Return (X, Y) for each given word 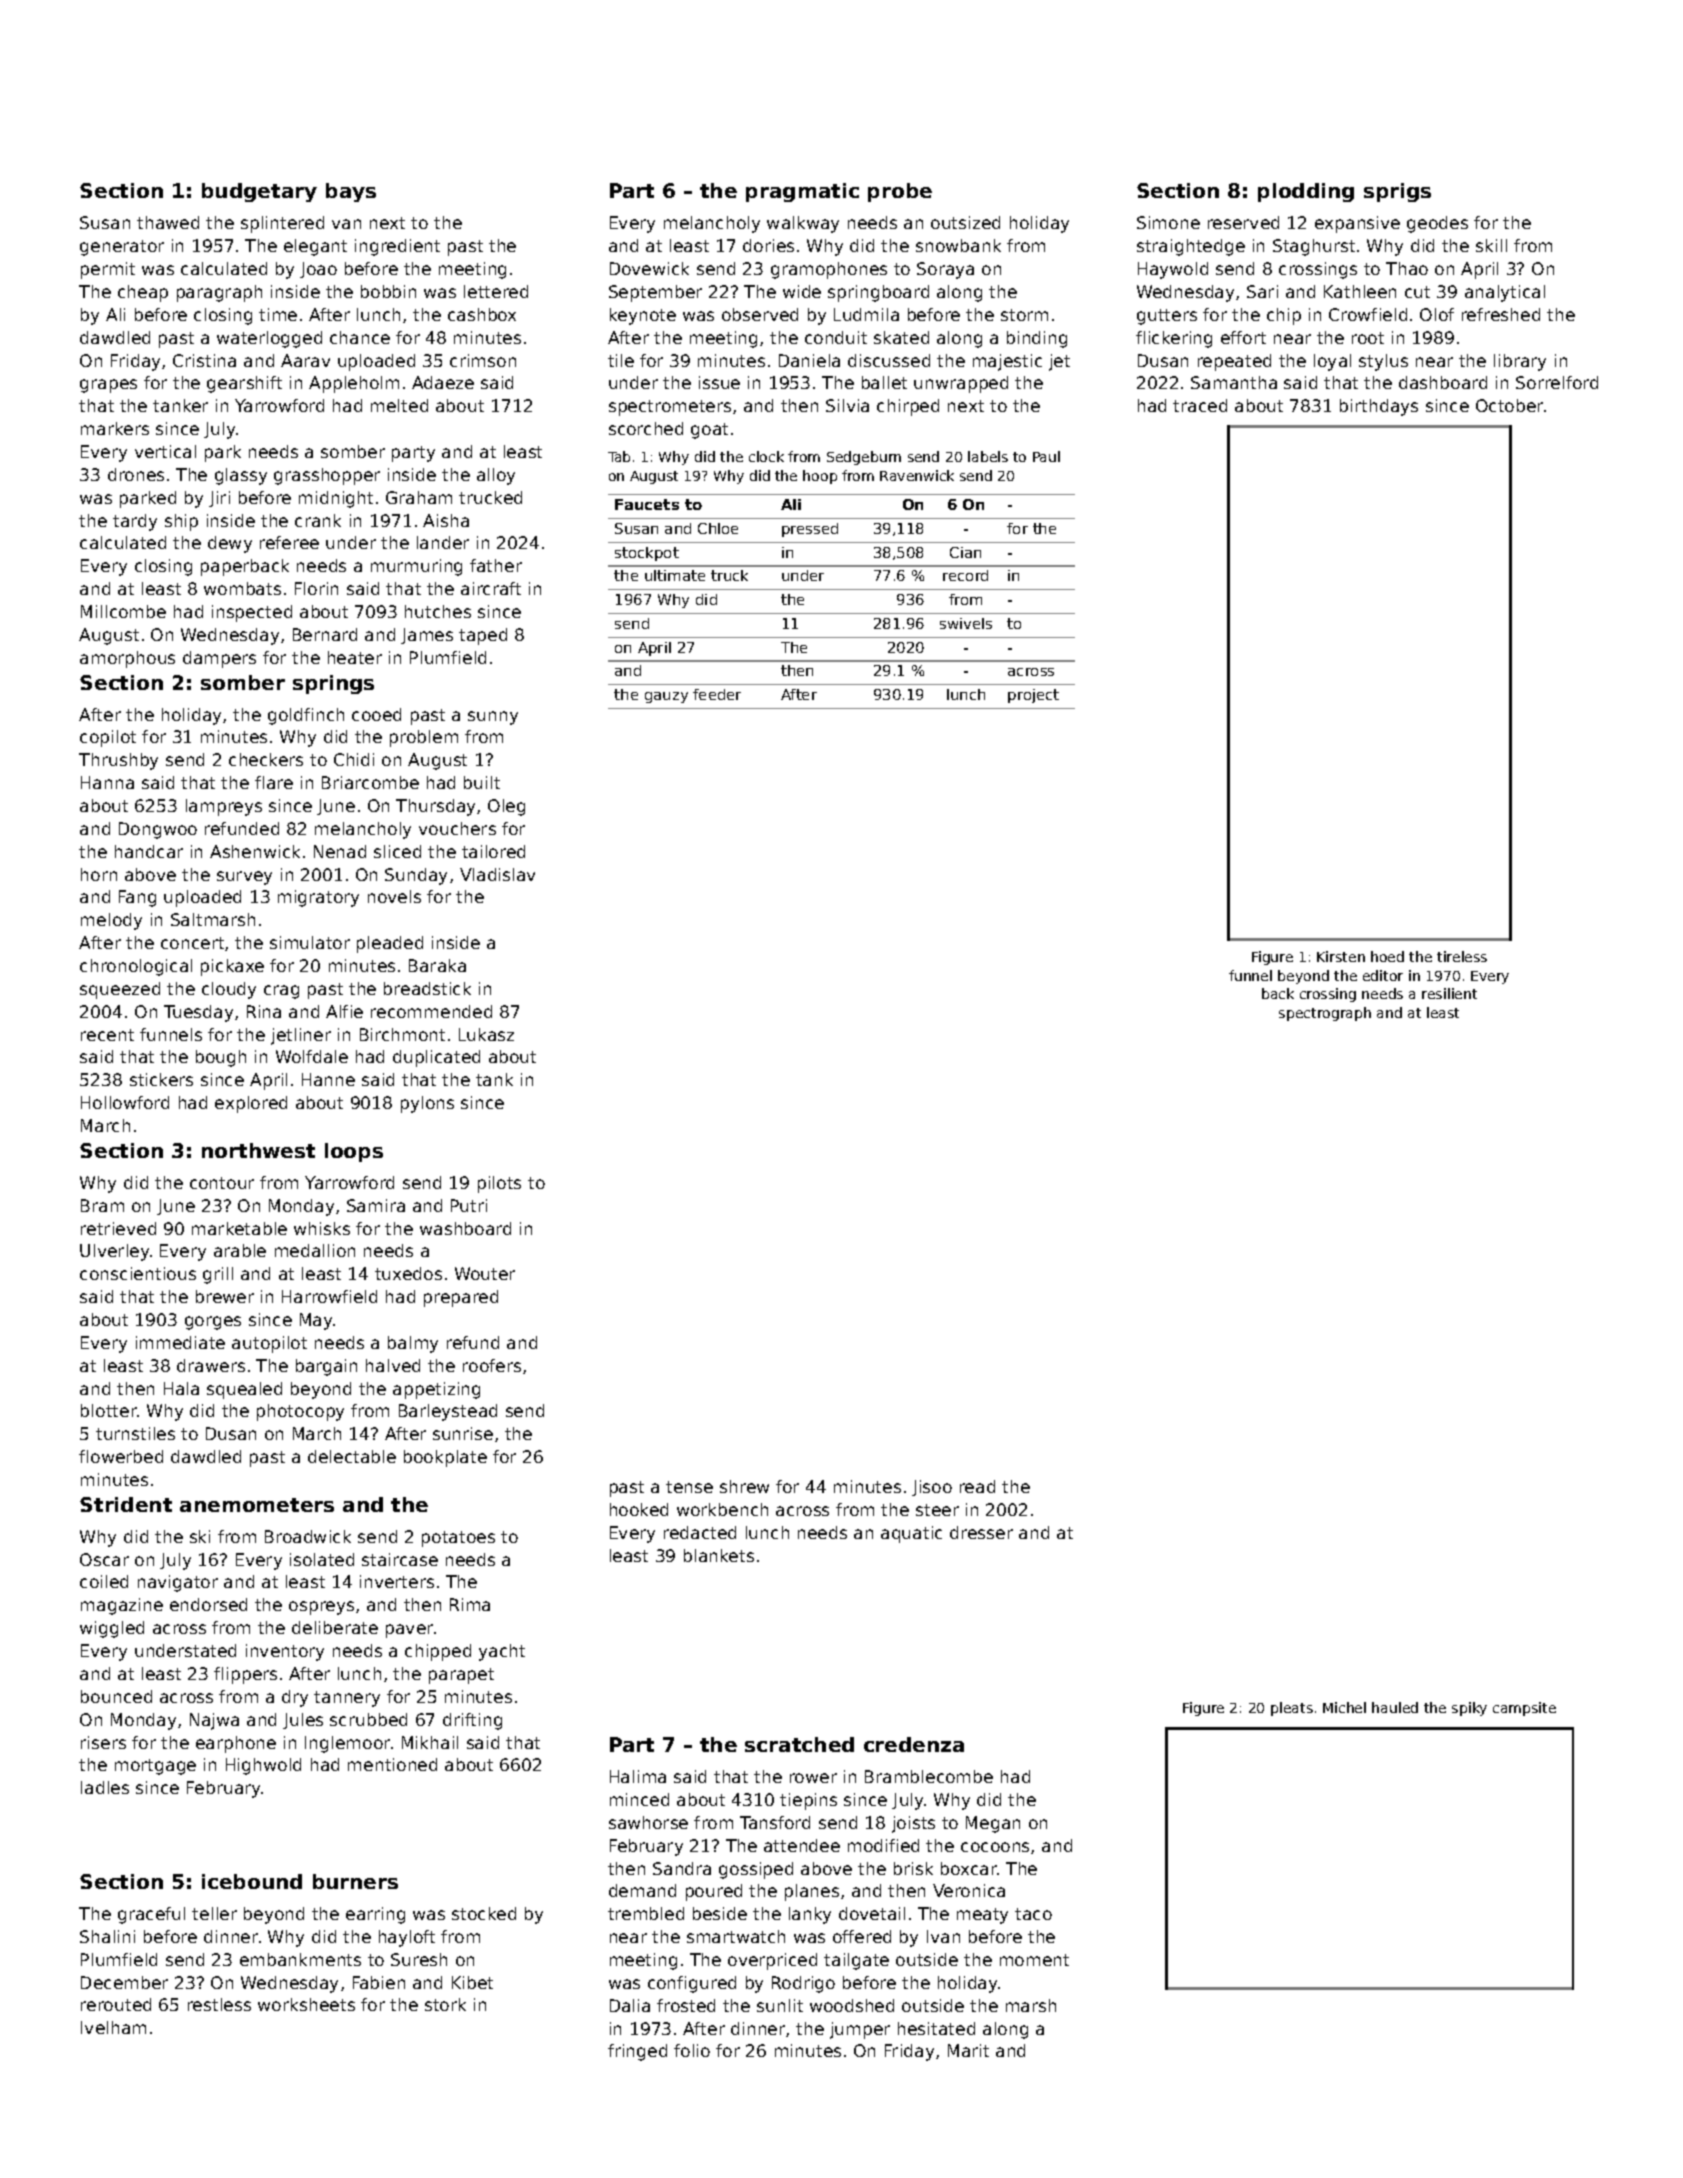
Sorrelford (1557, 382)
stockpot (647, 554)
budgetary (259, 192)
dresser (981, 1532)
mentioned (392, 1764)
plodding (1306, 192)
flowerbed (121, 1456)
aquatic (911, 1534)
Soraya (945, 270)
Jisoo (932, 1488)
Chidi (354, 759)
